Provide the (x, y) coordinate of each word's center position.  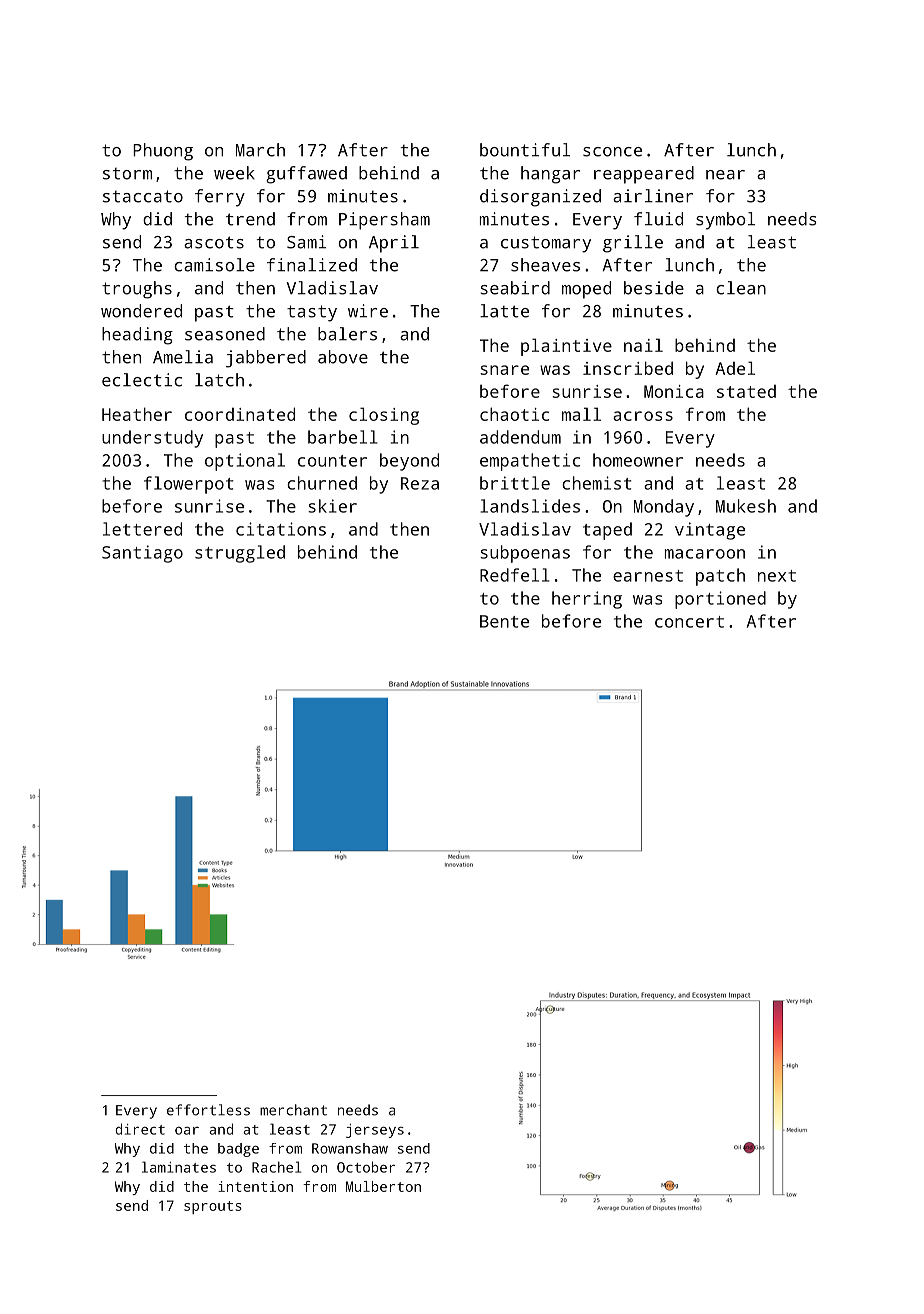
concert (689, 622)
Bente (504, 621)
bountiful (525, 150)
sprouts (213, 1207)
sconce (612, 152)
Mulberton (383, 1186)
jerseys (375, 1131)
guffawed (306, 175)
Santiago (142, 554)
